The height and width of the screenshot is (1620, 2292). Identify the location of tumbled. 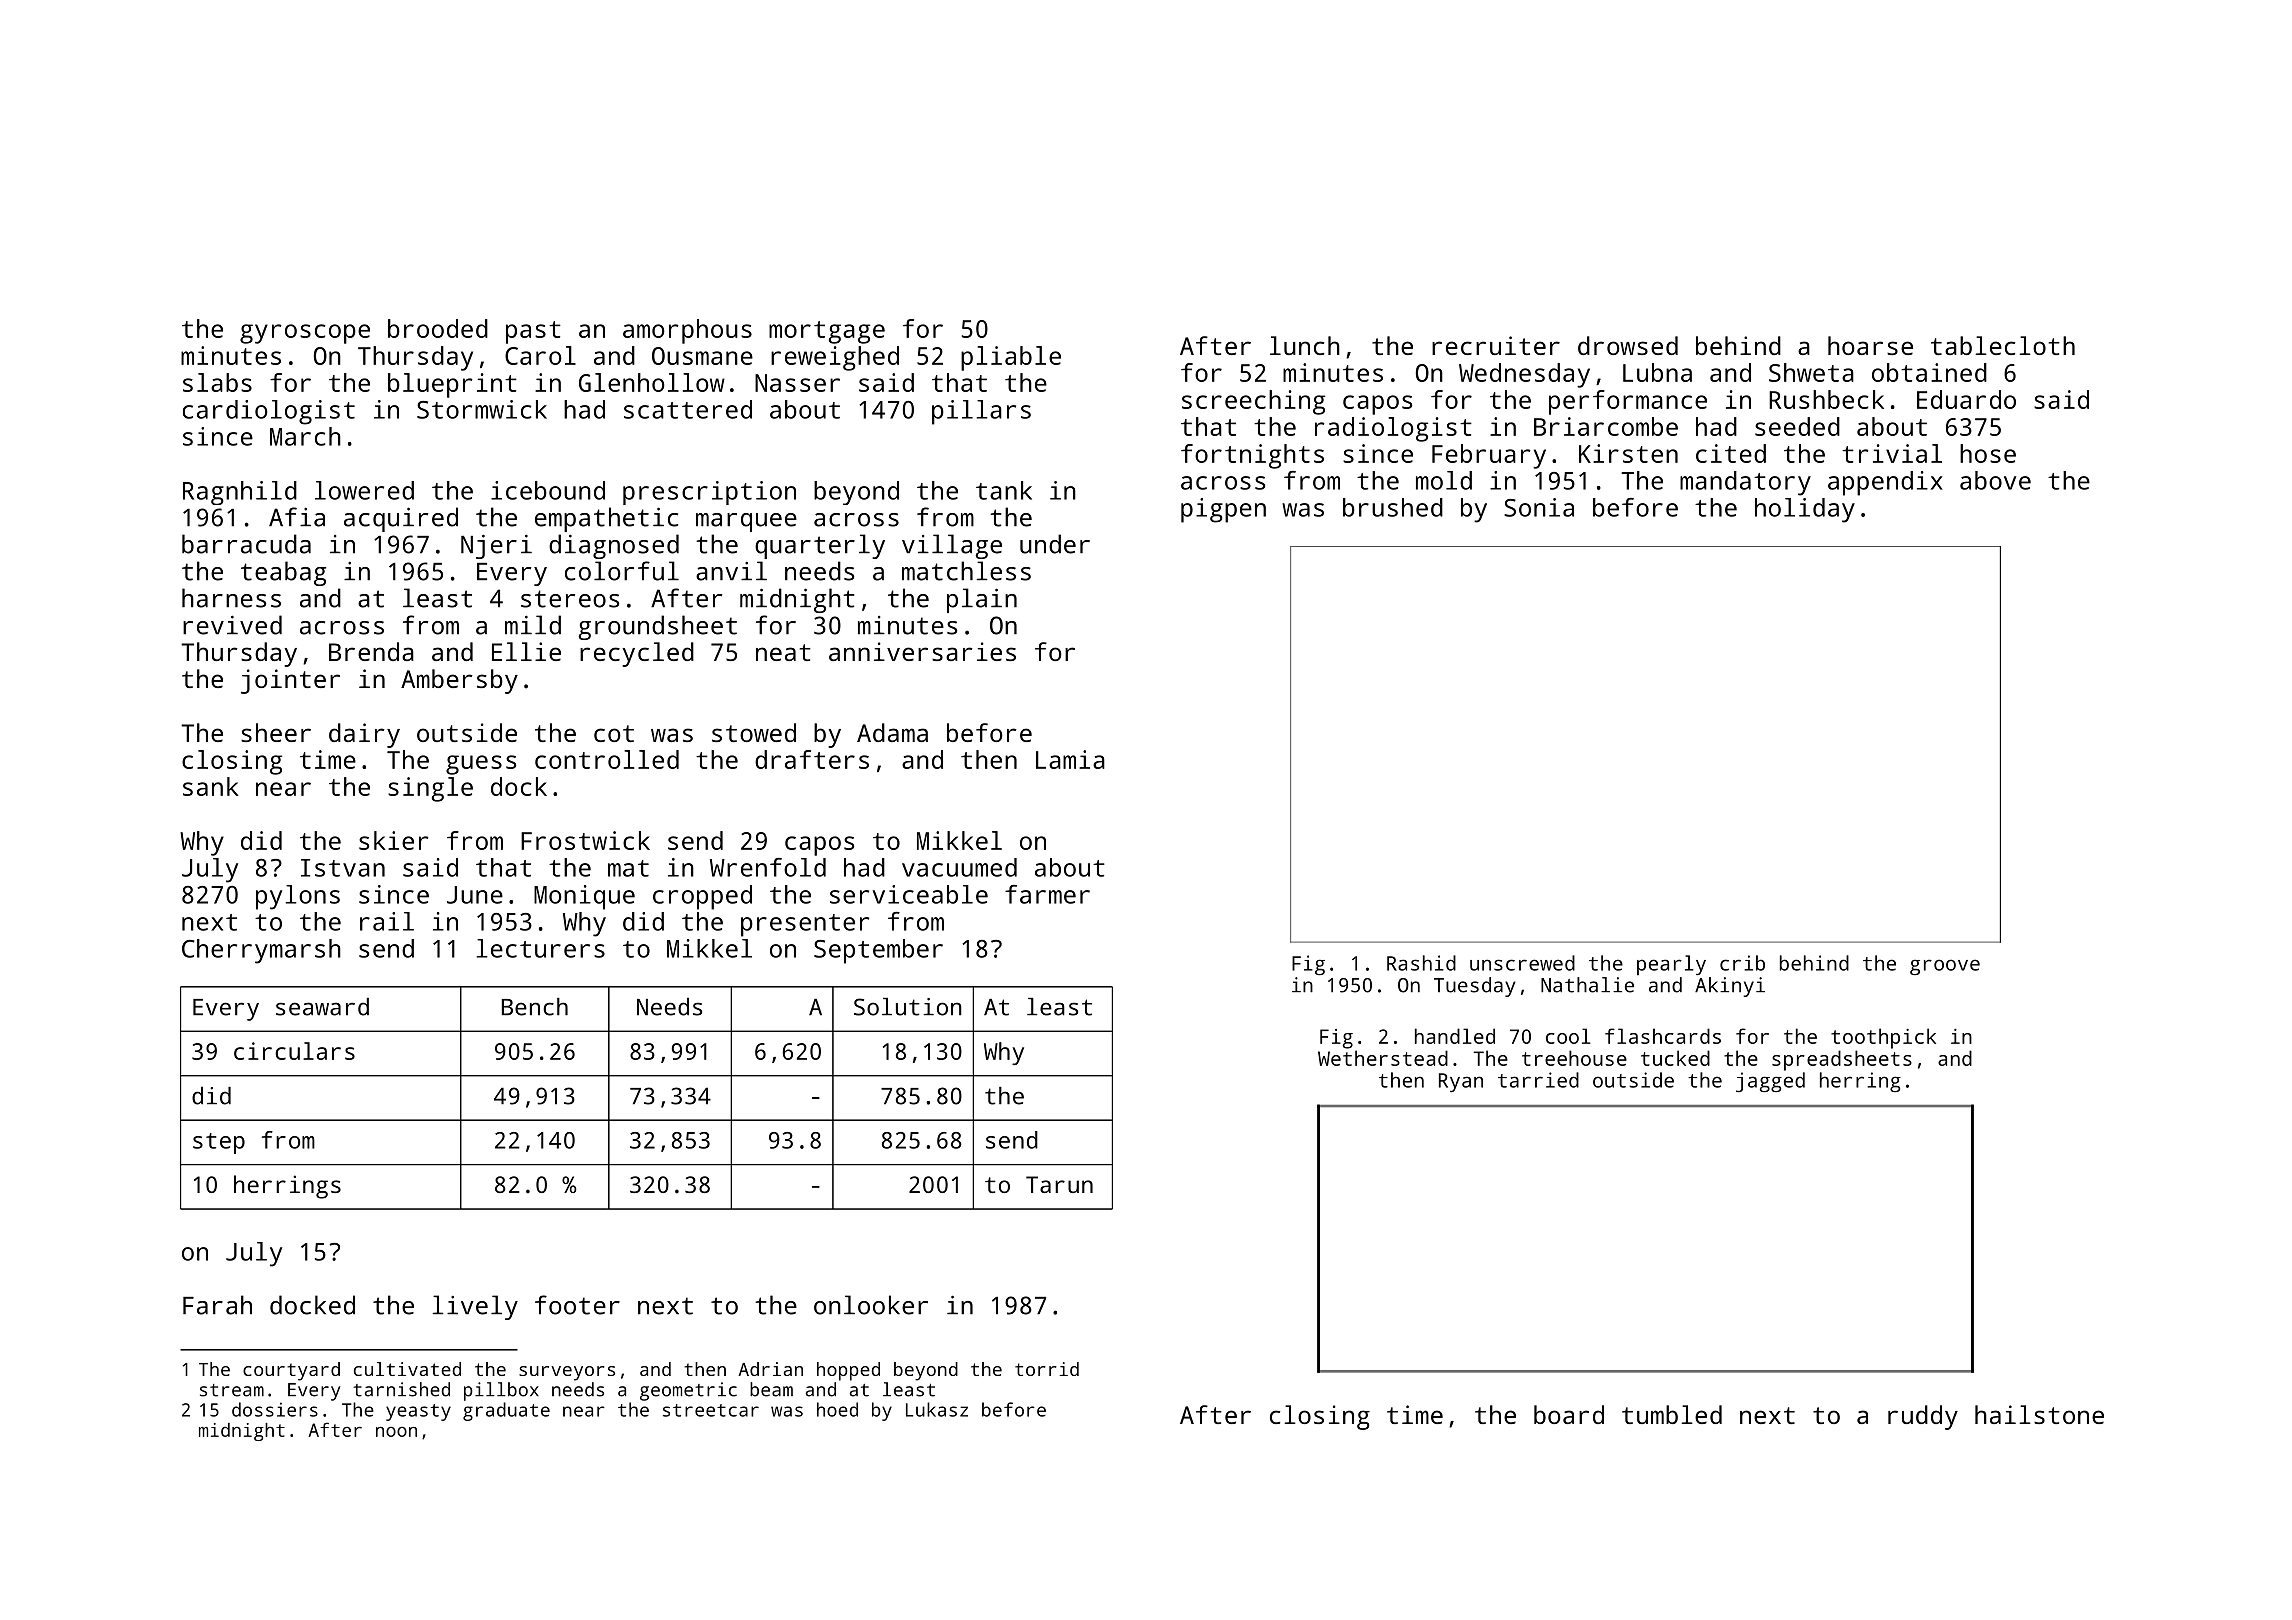
(1672, 1414).
